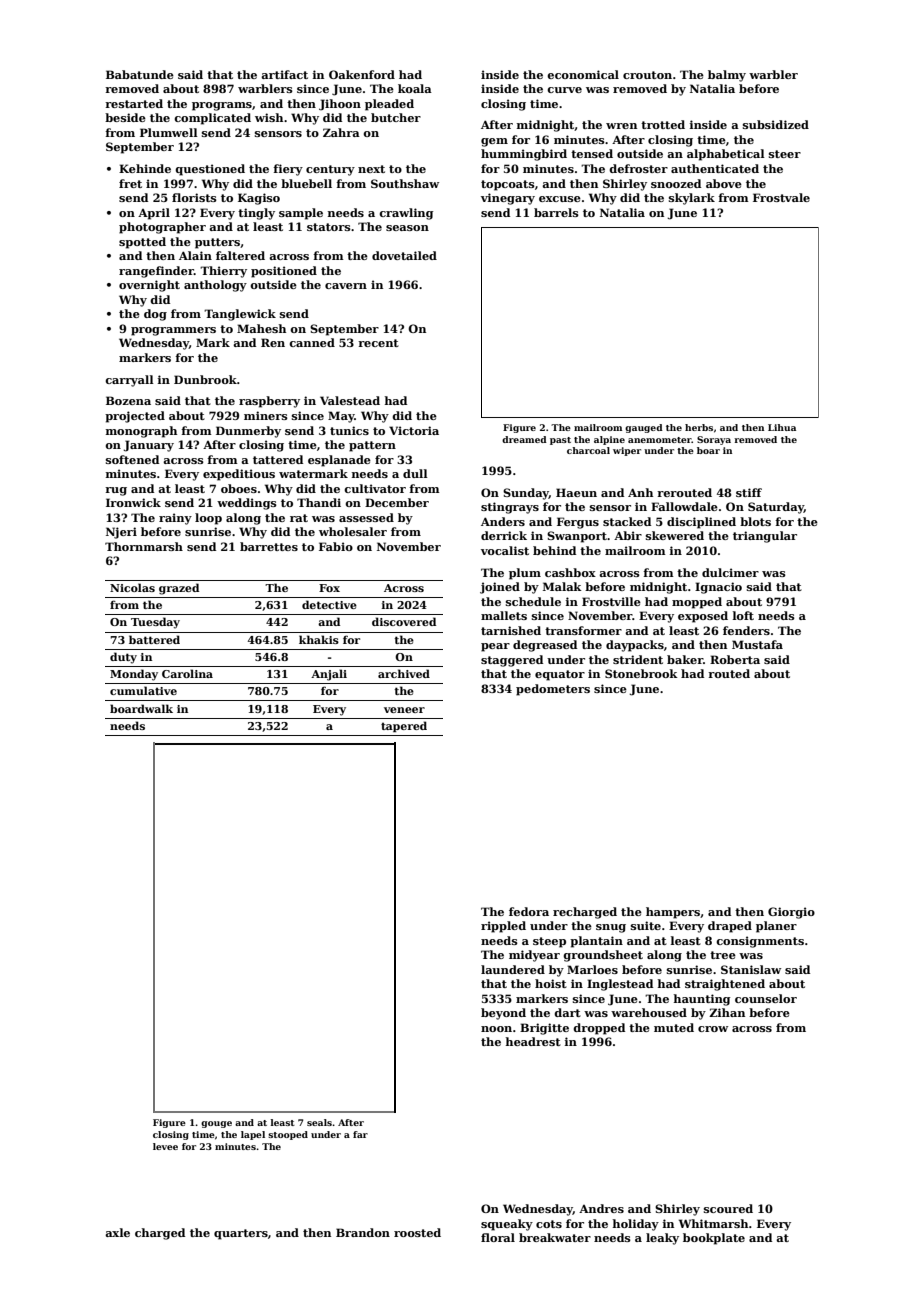  Describe the element at coordinates (496, 1029) in the screenshot. I see `noon` at that location.
